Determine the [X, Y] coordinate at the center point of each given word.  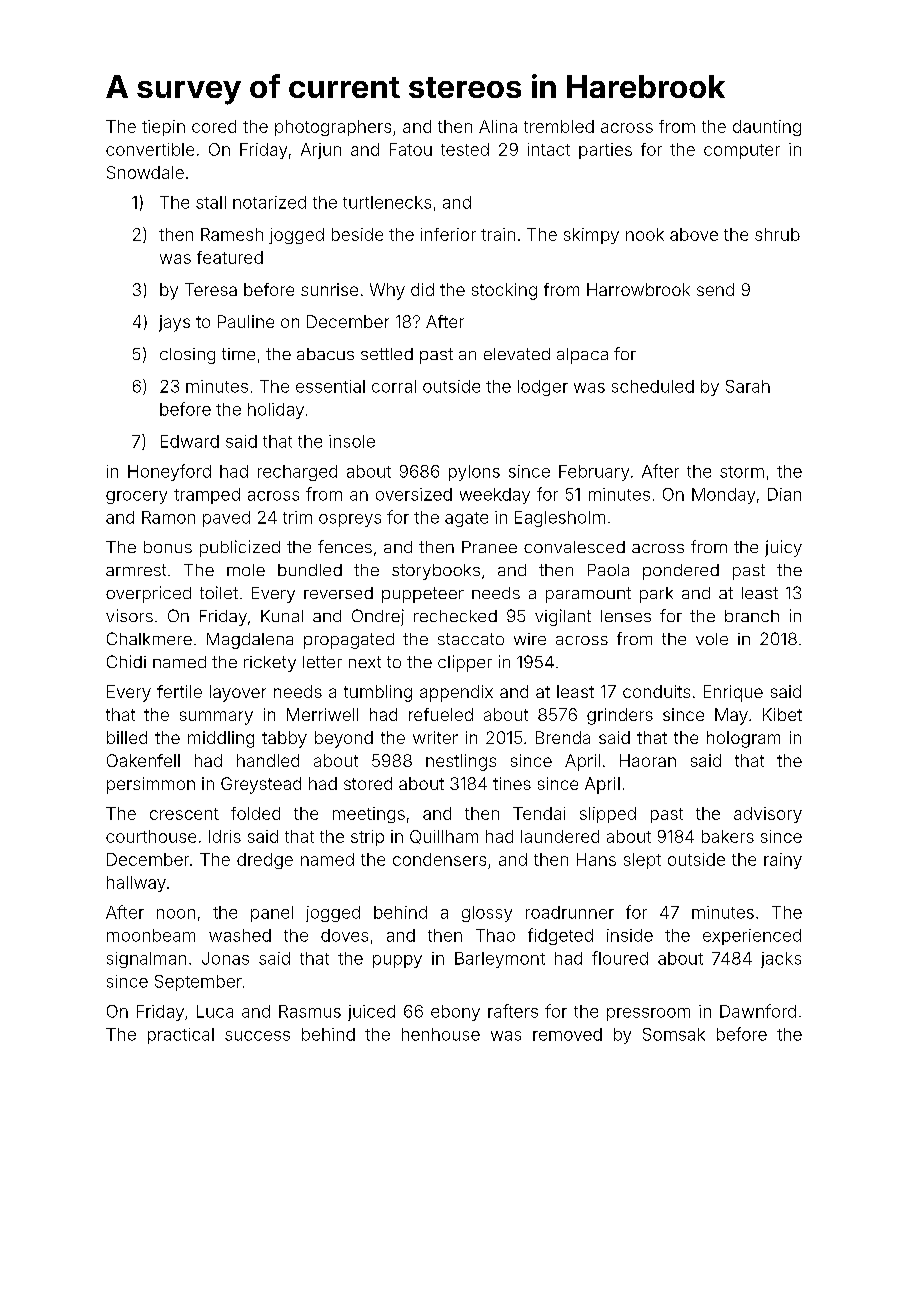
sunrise [329, 289]
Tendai [539, 813]
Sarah [748, 386]
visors [129, 615]
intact [549, 149]
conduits [656, 691]
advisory [768, 815]
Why [387, 291]
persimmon [151, 785]
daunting [767, 128]
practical [181, 1036]
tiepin [163, 128]
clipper [465, 663]
